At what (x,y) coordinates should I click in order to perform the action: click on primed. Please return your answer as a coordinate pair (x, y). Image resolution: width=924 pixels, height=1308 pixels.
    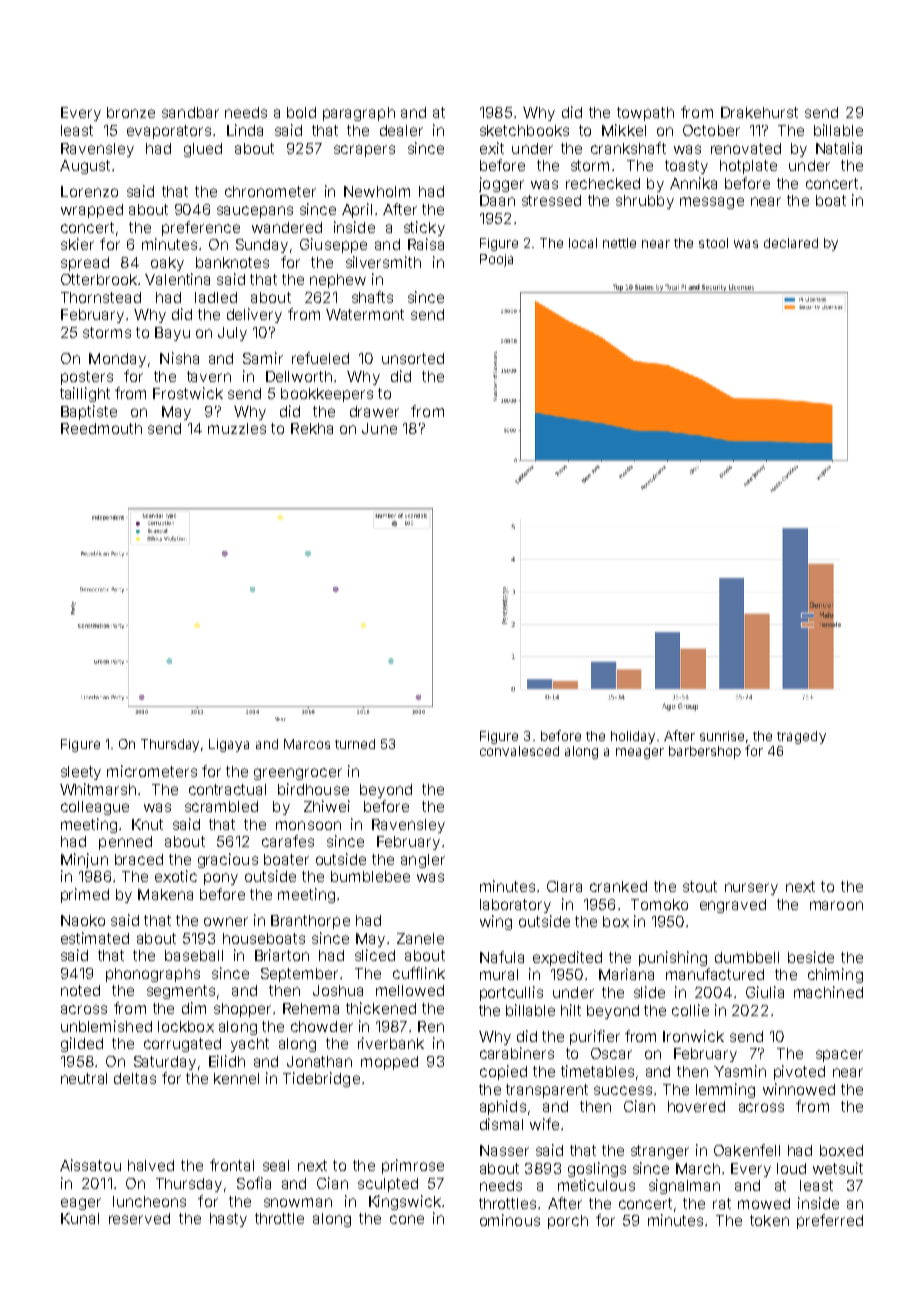
    Looking at the image, I should click on (85, 895).
